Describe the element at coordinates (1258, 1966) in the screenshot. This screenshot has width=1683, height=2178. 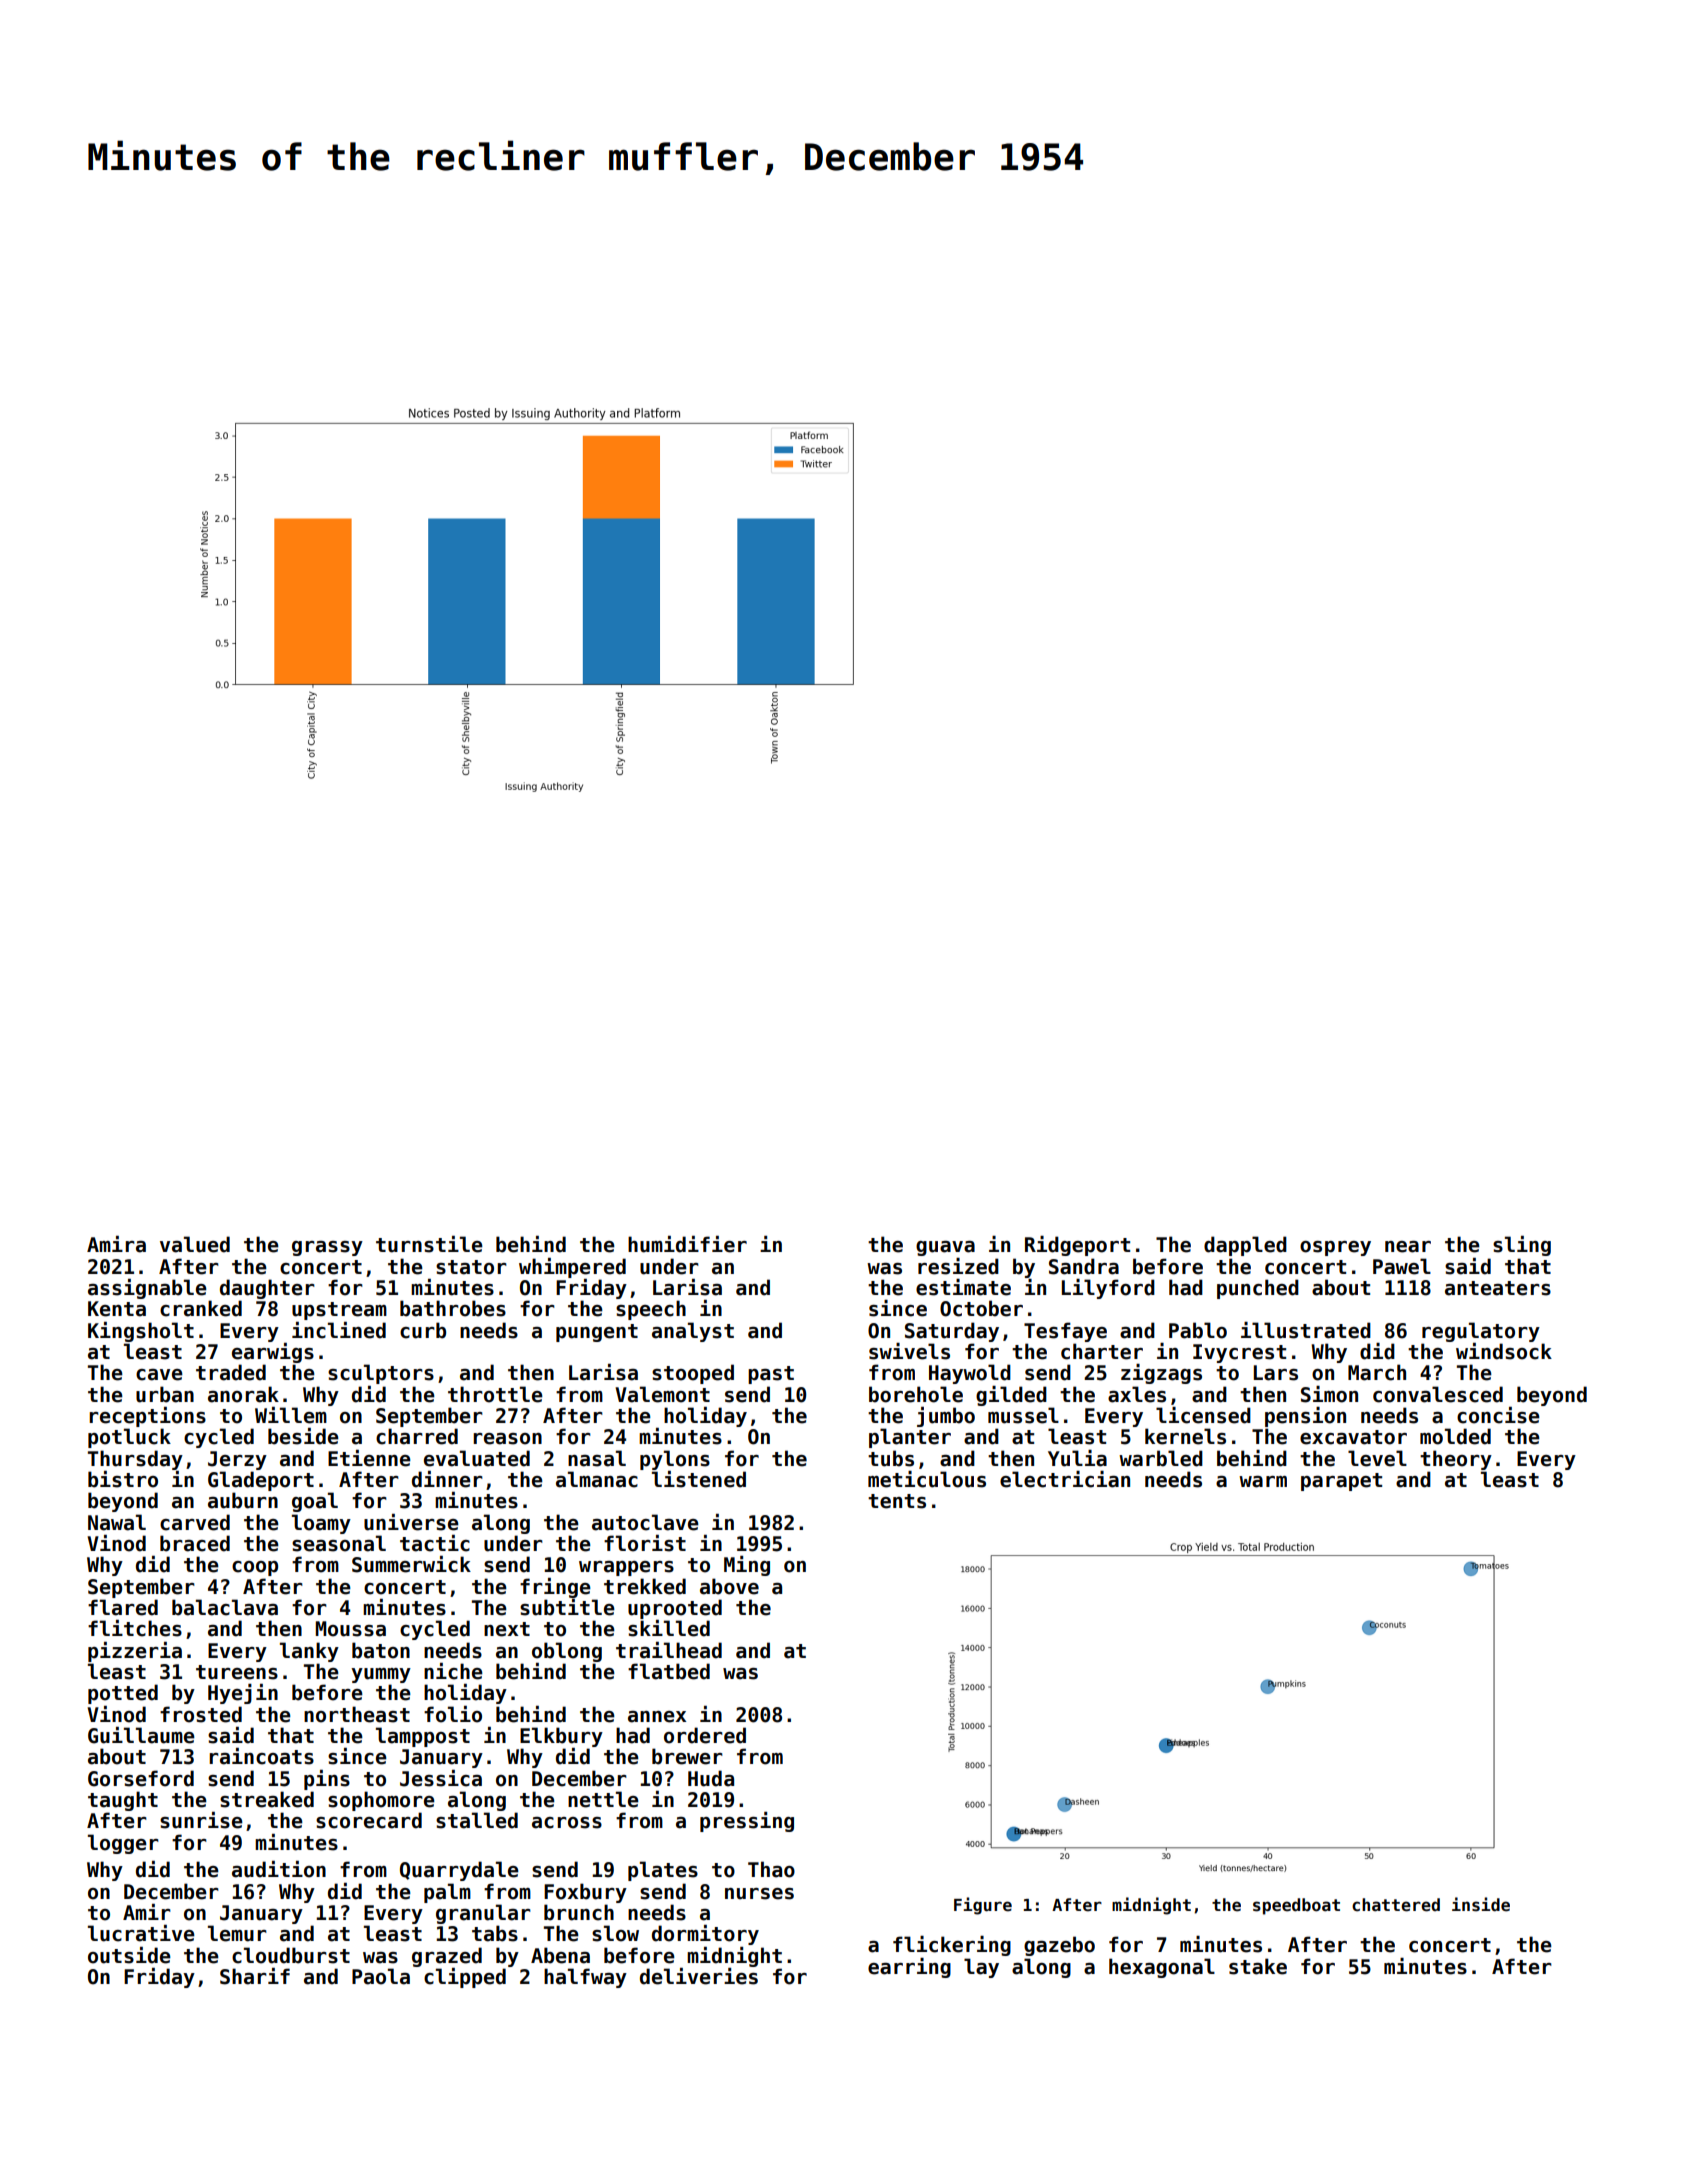
I see `stake` at that location.
